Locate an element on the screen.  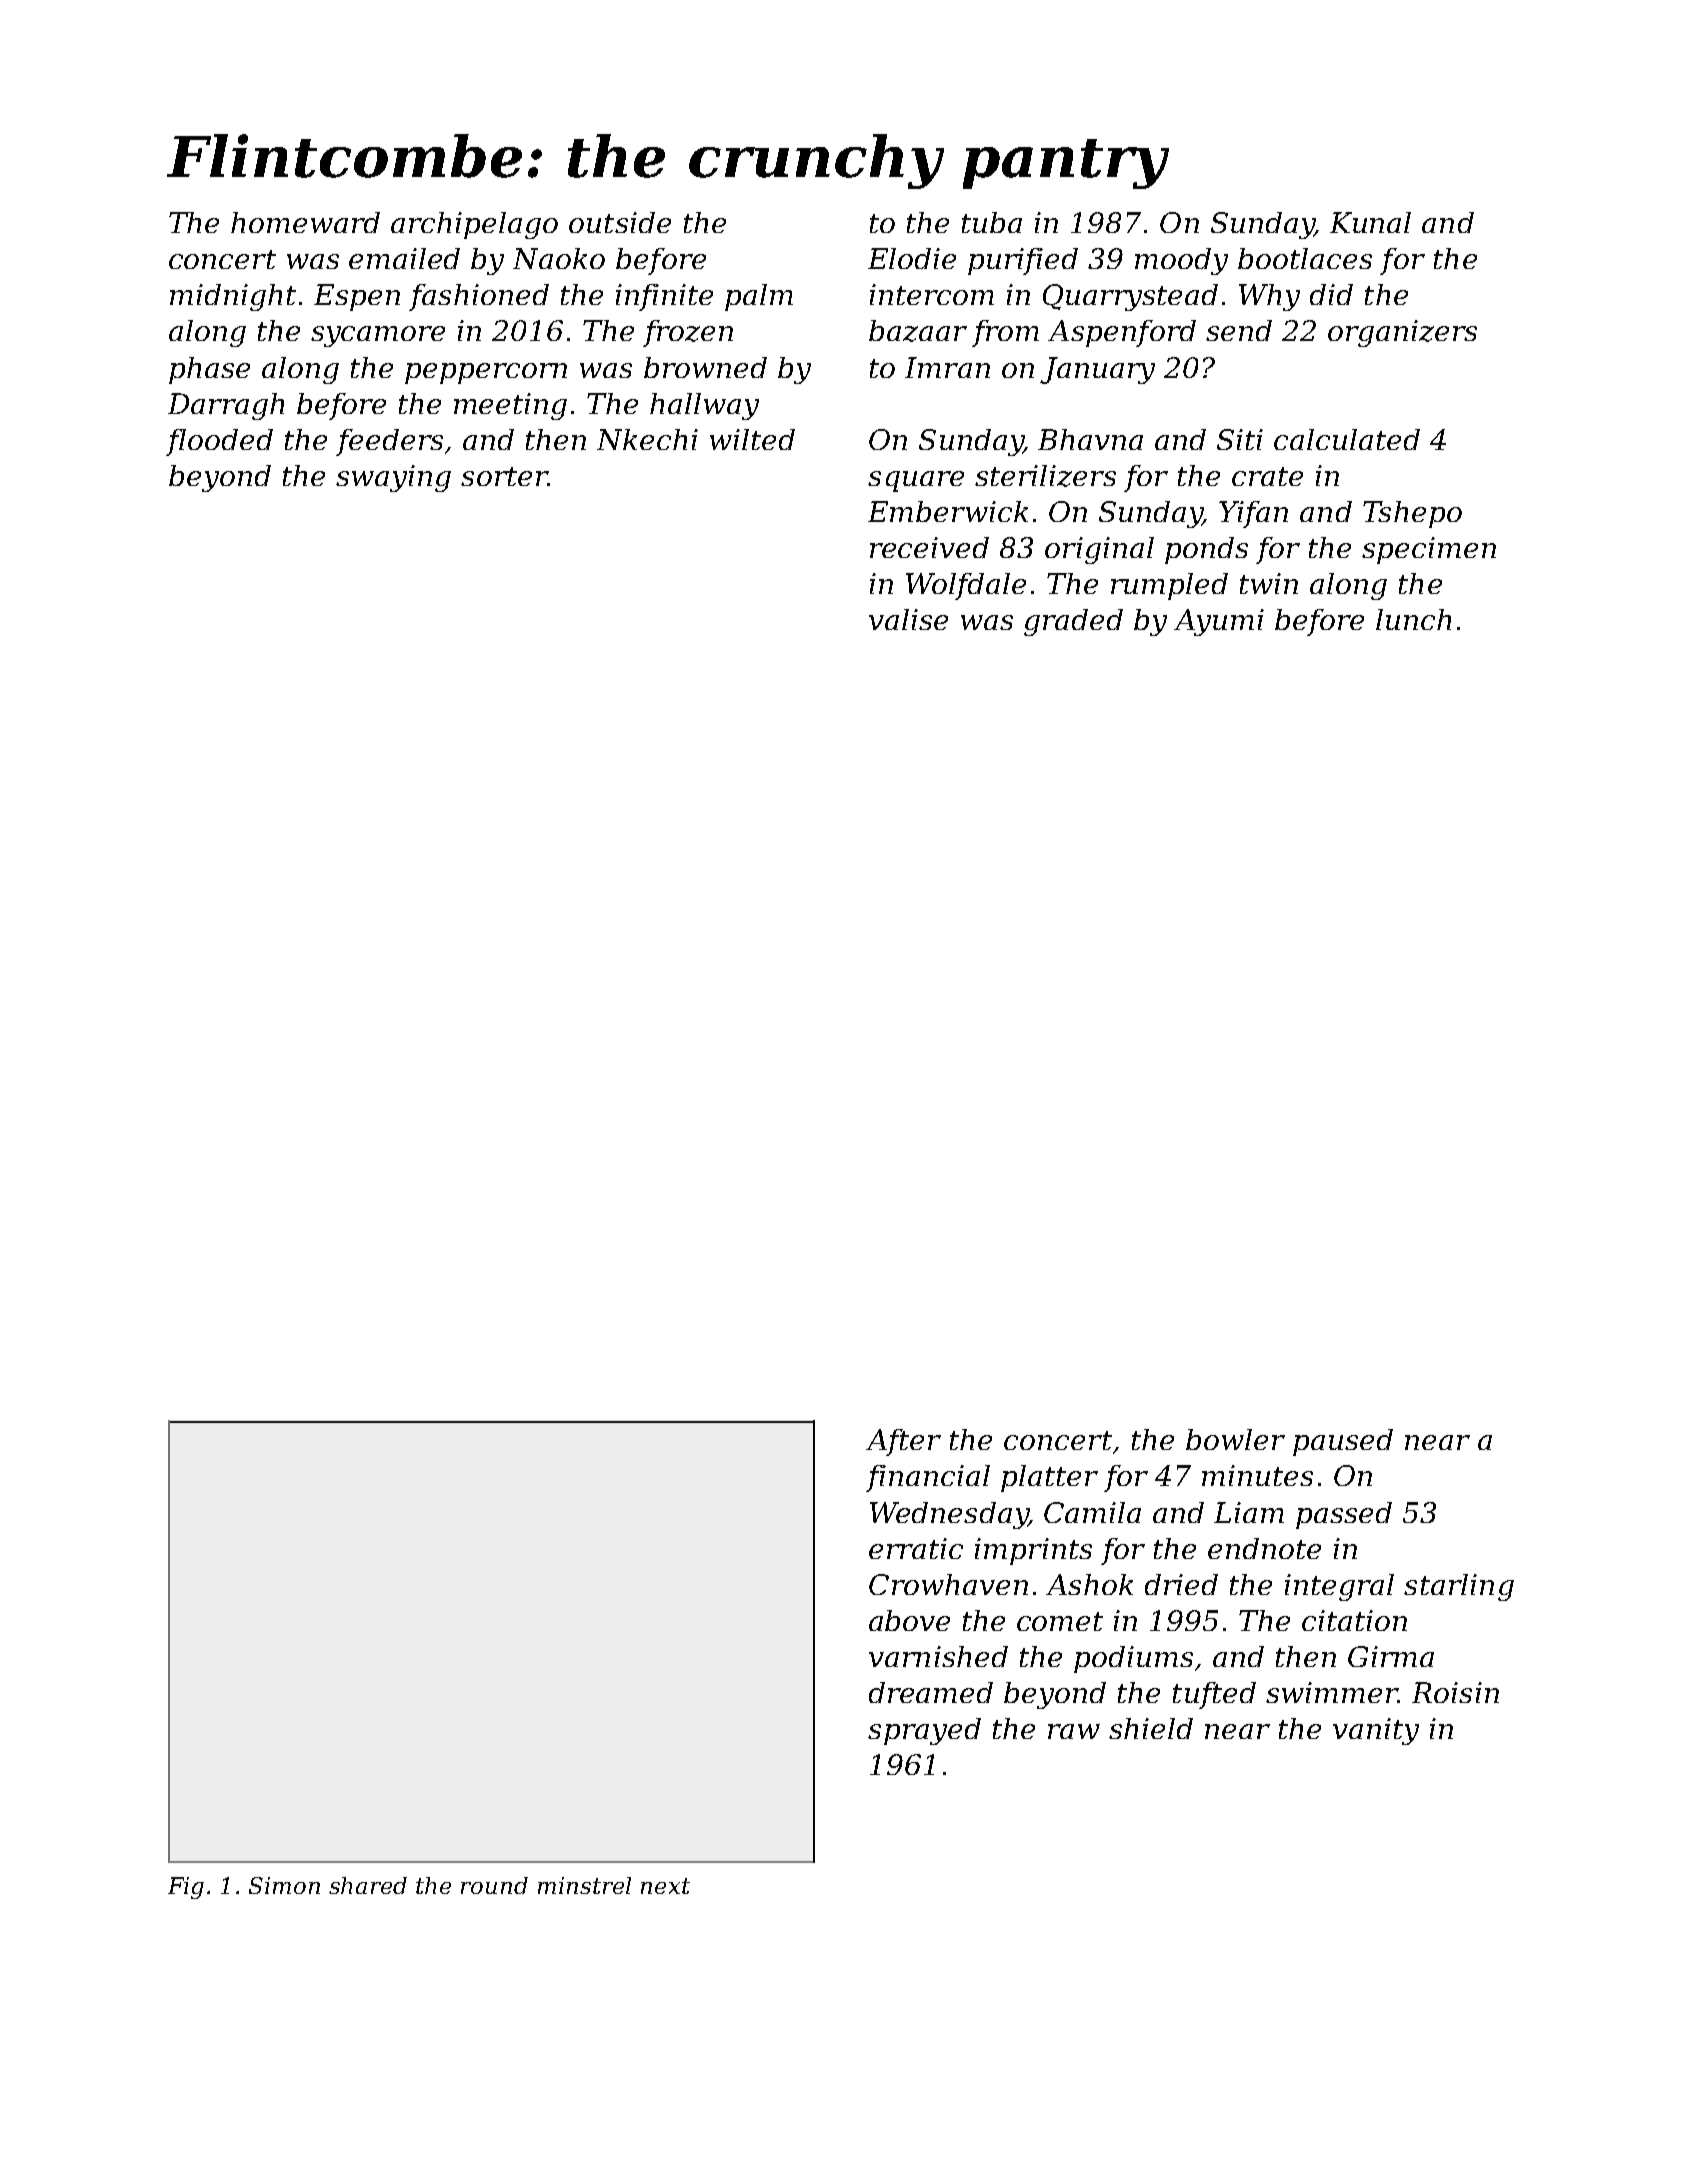
Simon is located at coordinates (284, 1885).
